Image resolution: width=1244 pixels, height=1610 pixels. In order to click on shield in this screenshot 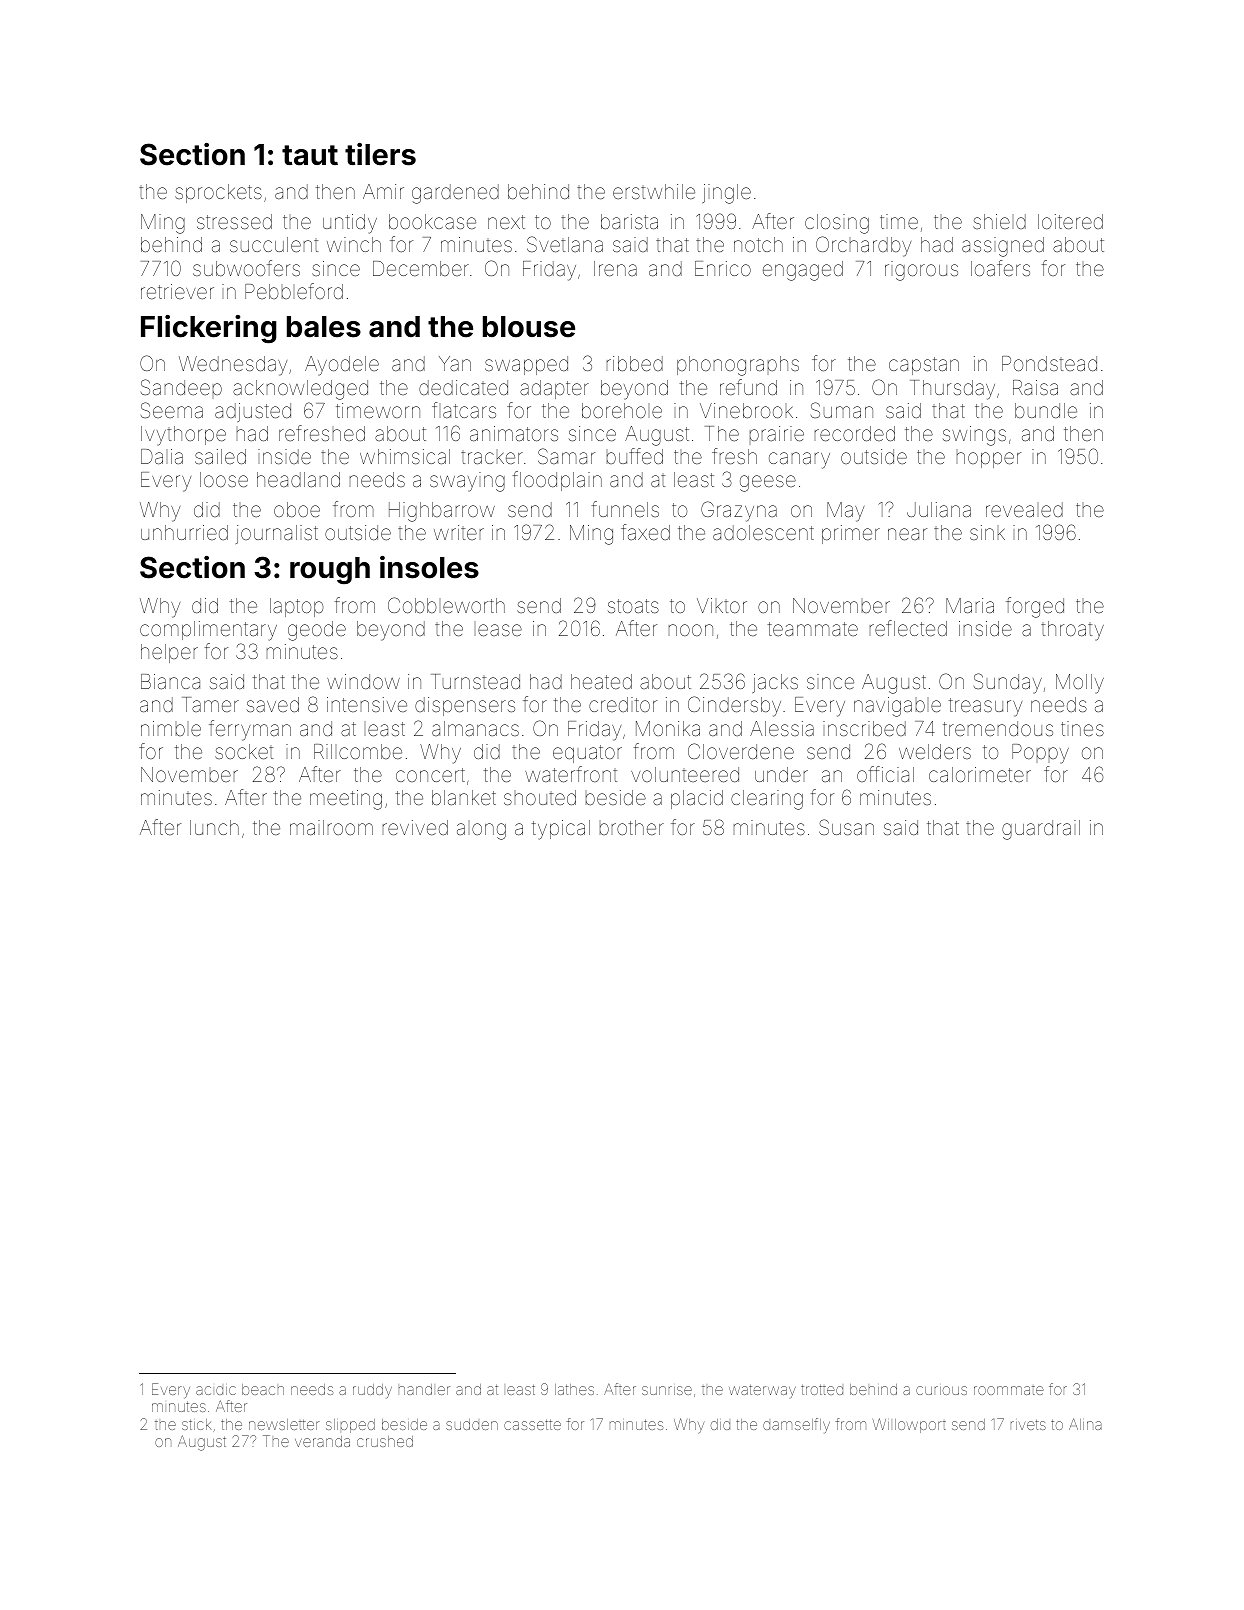, I will do `click(999, 221)`.
